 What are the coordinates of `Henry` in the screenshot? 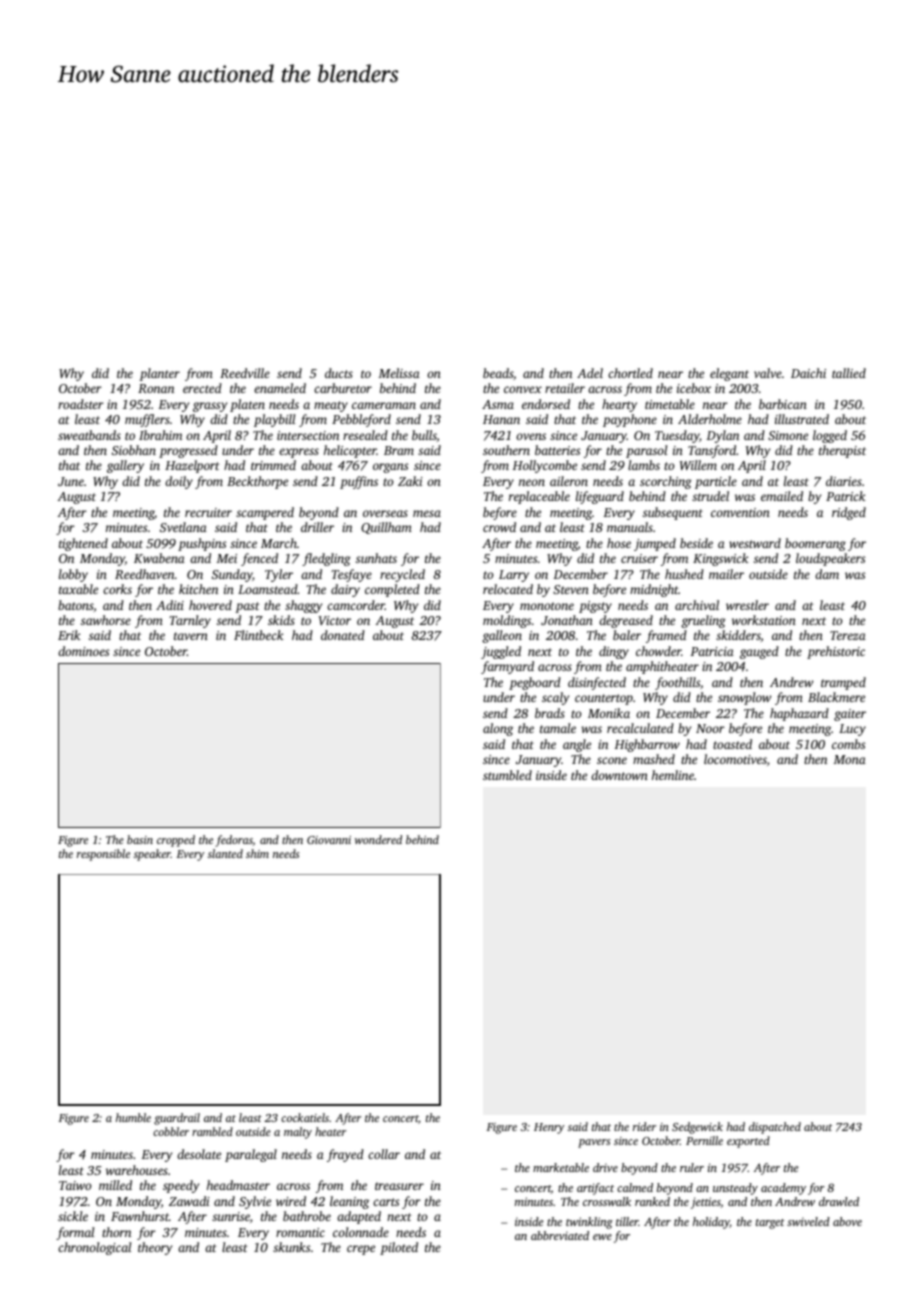 It's located at (549, 1128).
